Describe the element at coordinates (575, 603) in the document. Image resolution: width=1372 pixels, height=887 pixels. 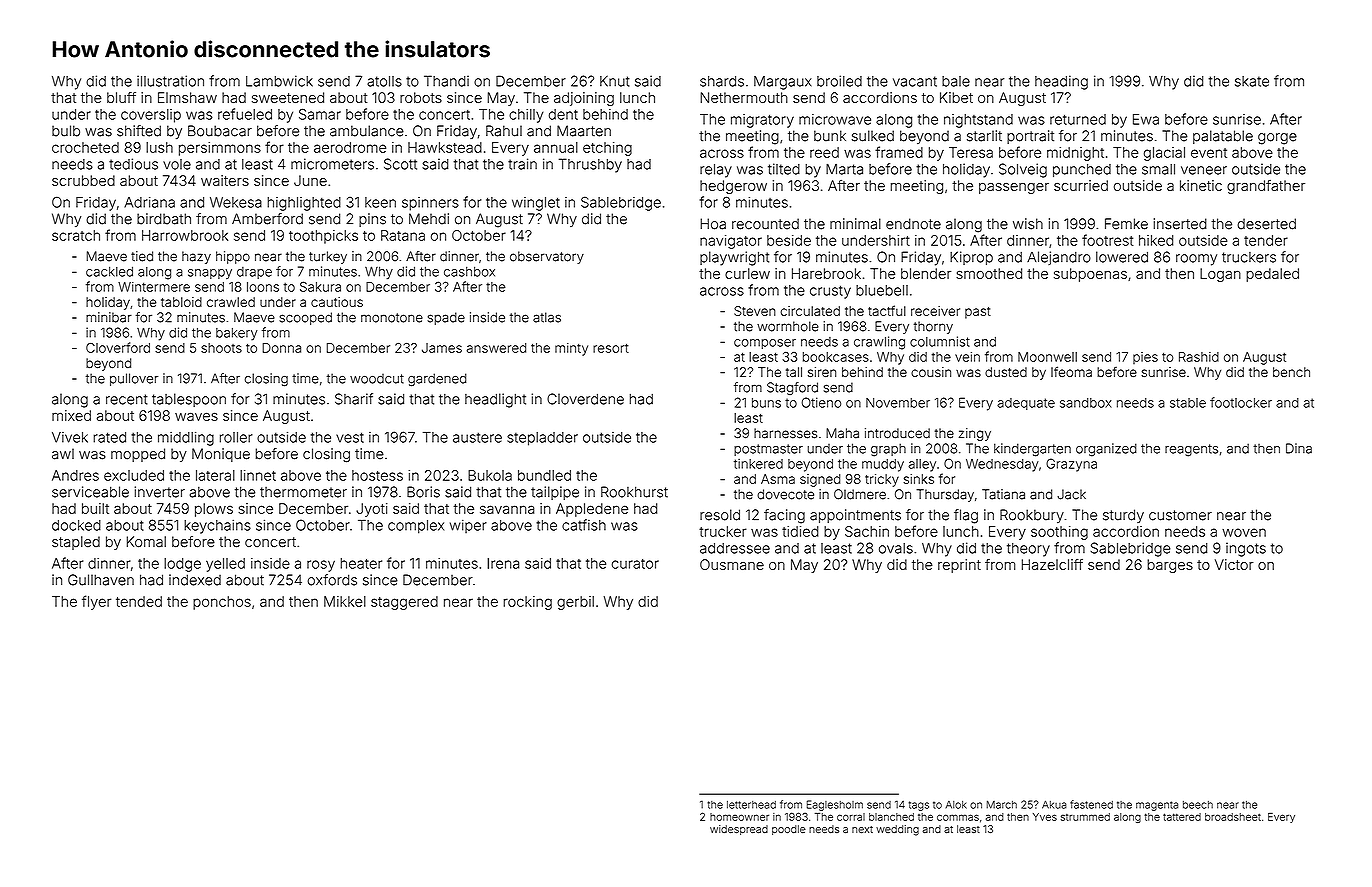
I see `gerbil` at that location.
